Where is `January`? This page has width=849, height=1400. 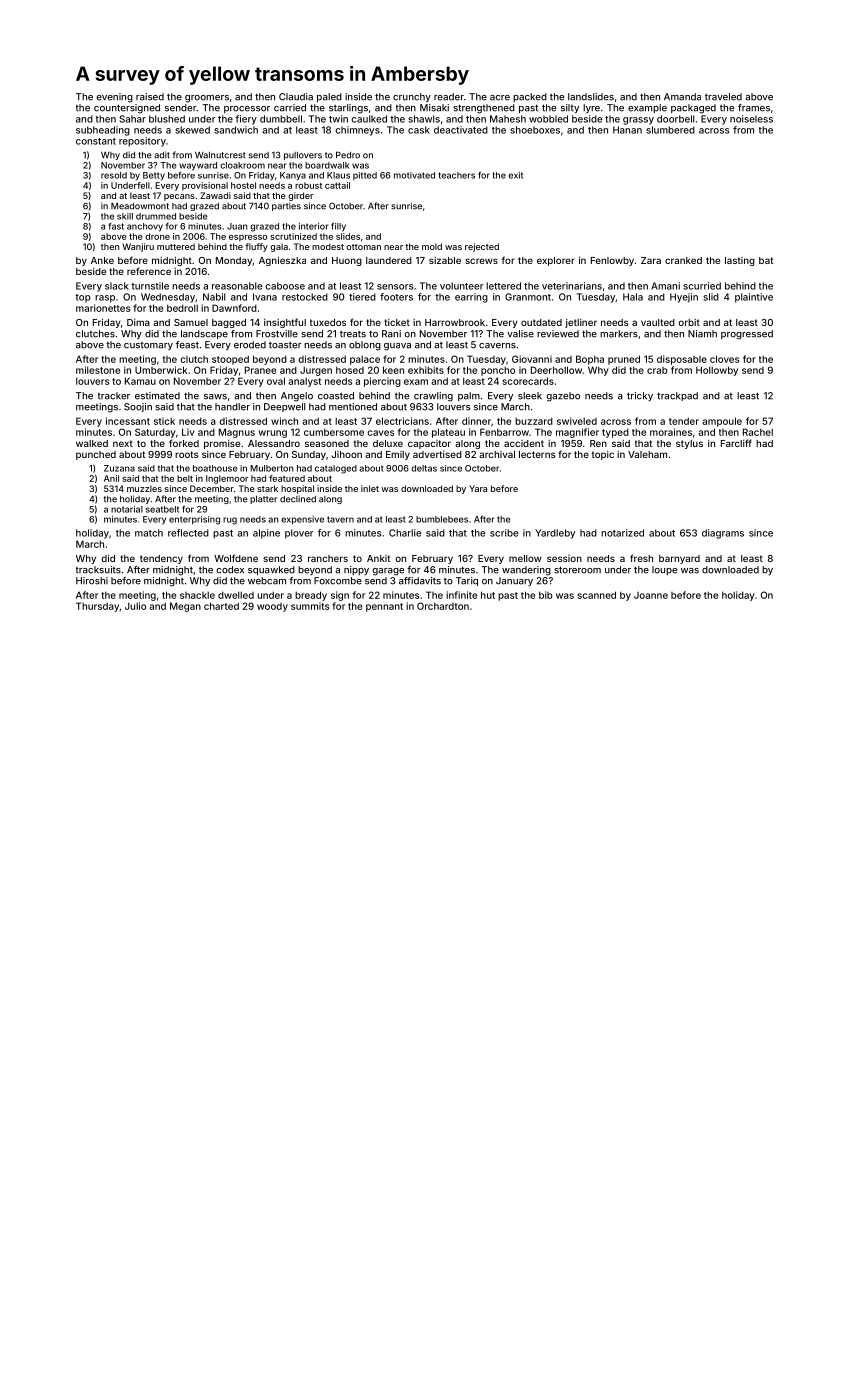
January is located at coordinates (514, 581).
